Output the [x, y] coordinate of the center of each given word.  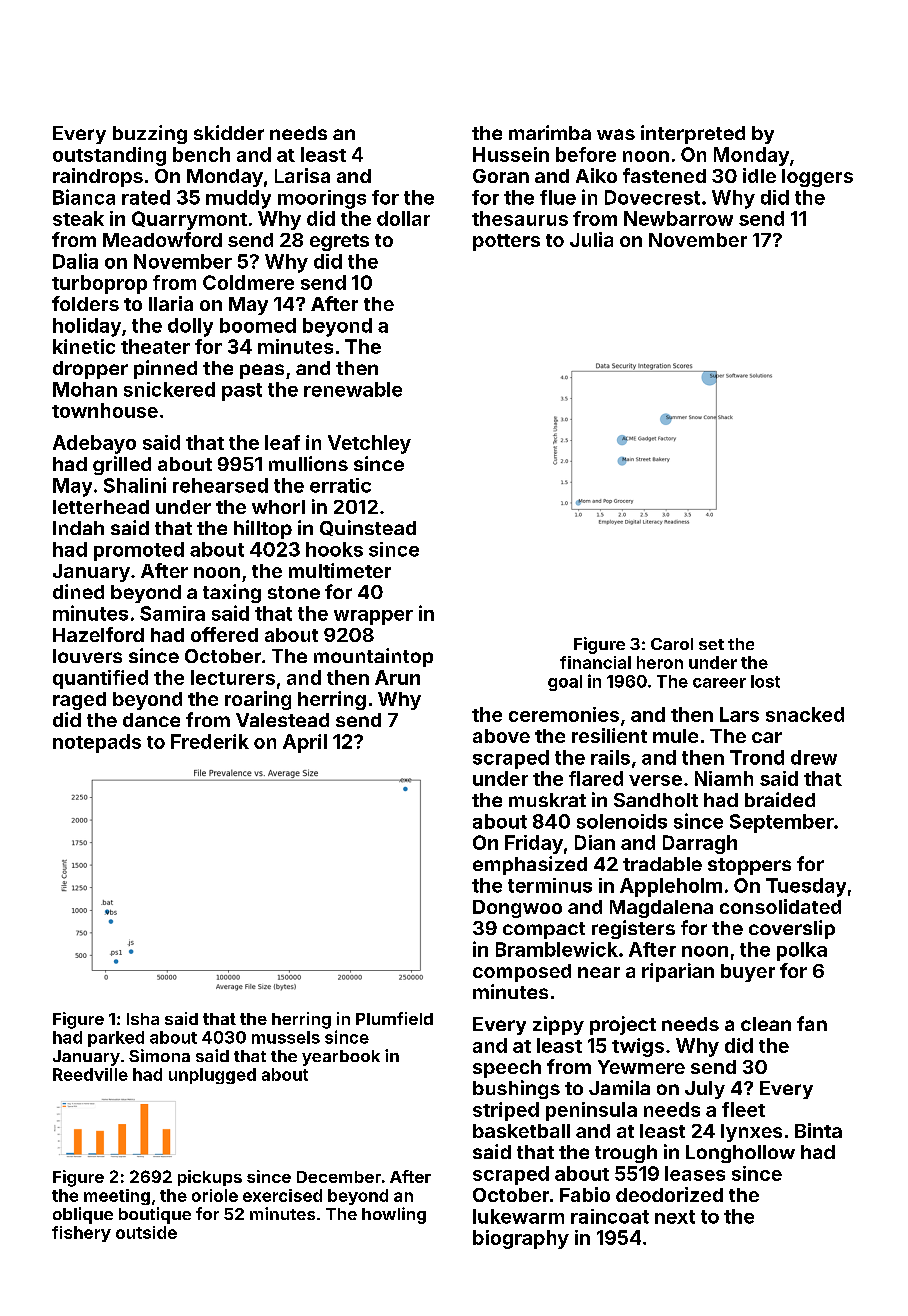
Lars [739, 714]
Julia [591, 239]
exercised [282, 1195]
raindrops [98, 177]
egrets [339, 242]
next [675, 1217]
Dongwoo [517, 909]
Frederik [210, 741]
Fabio [585, 1194]
